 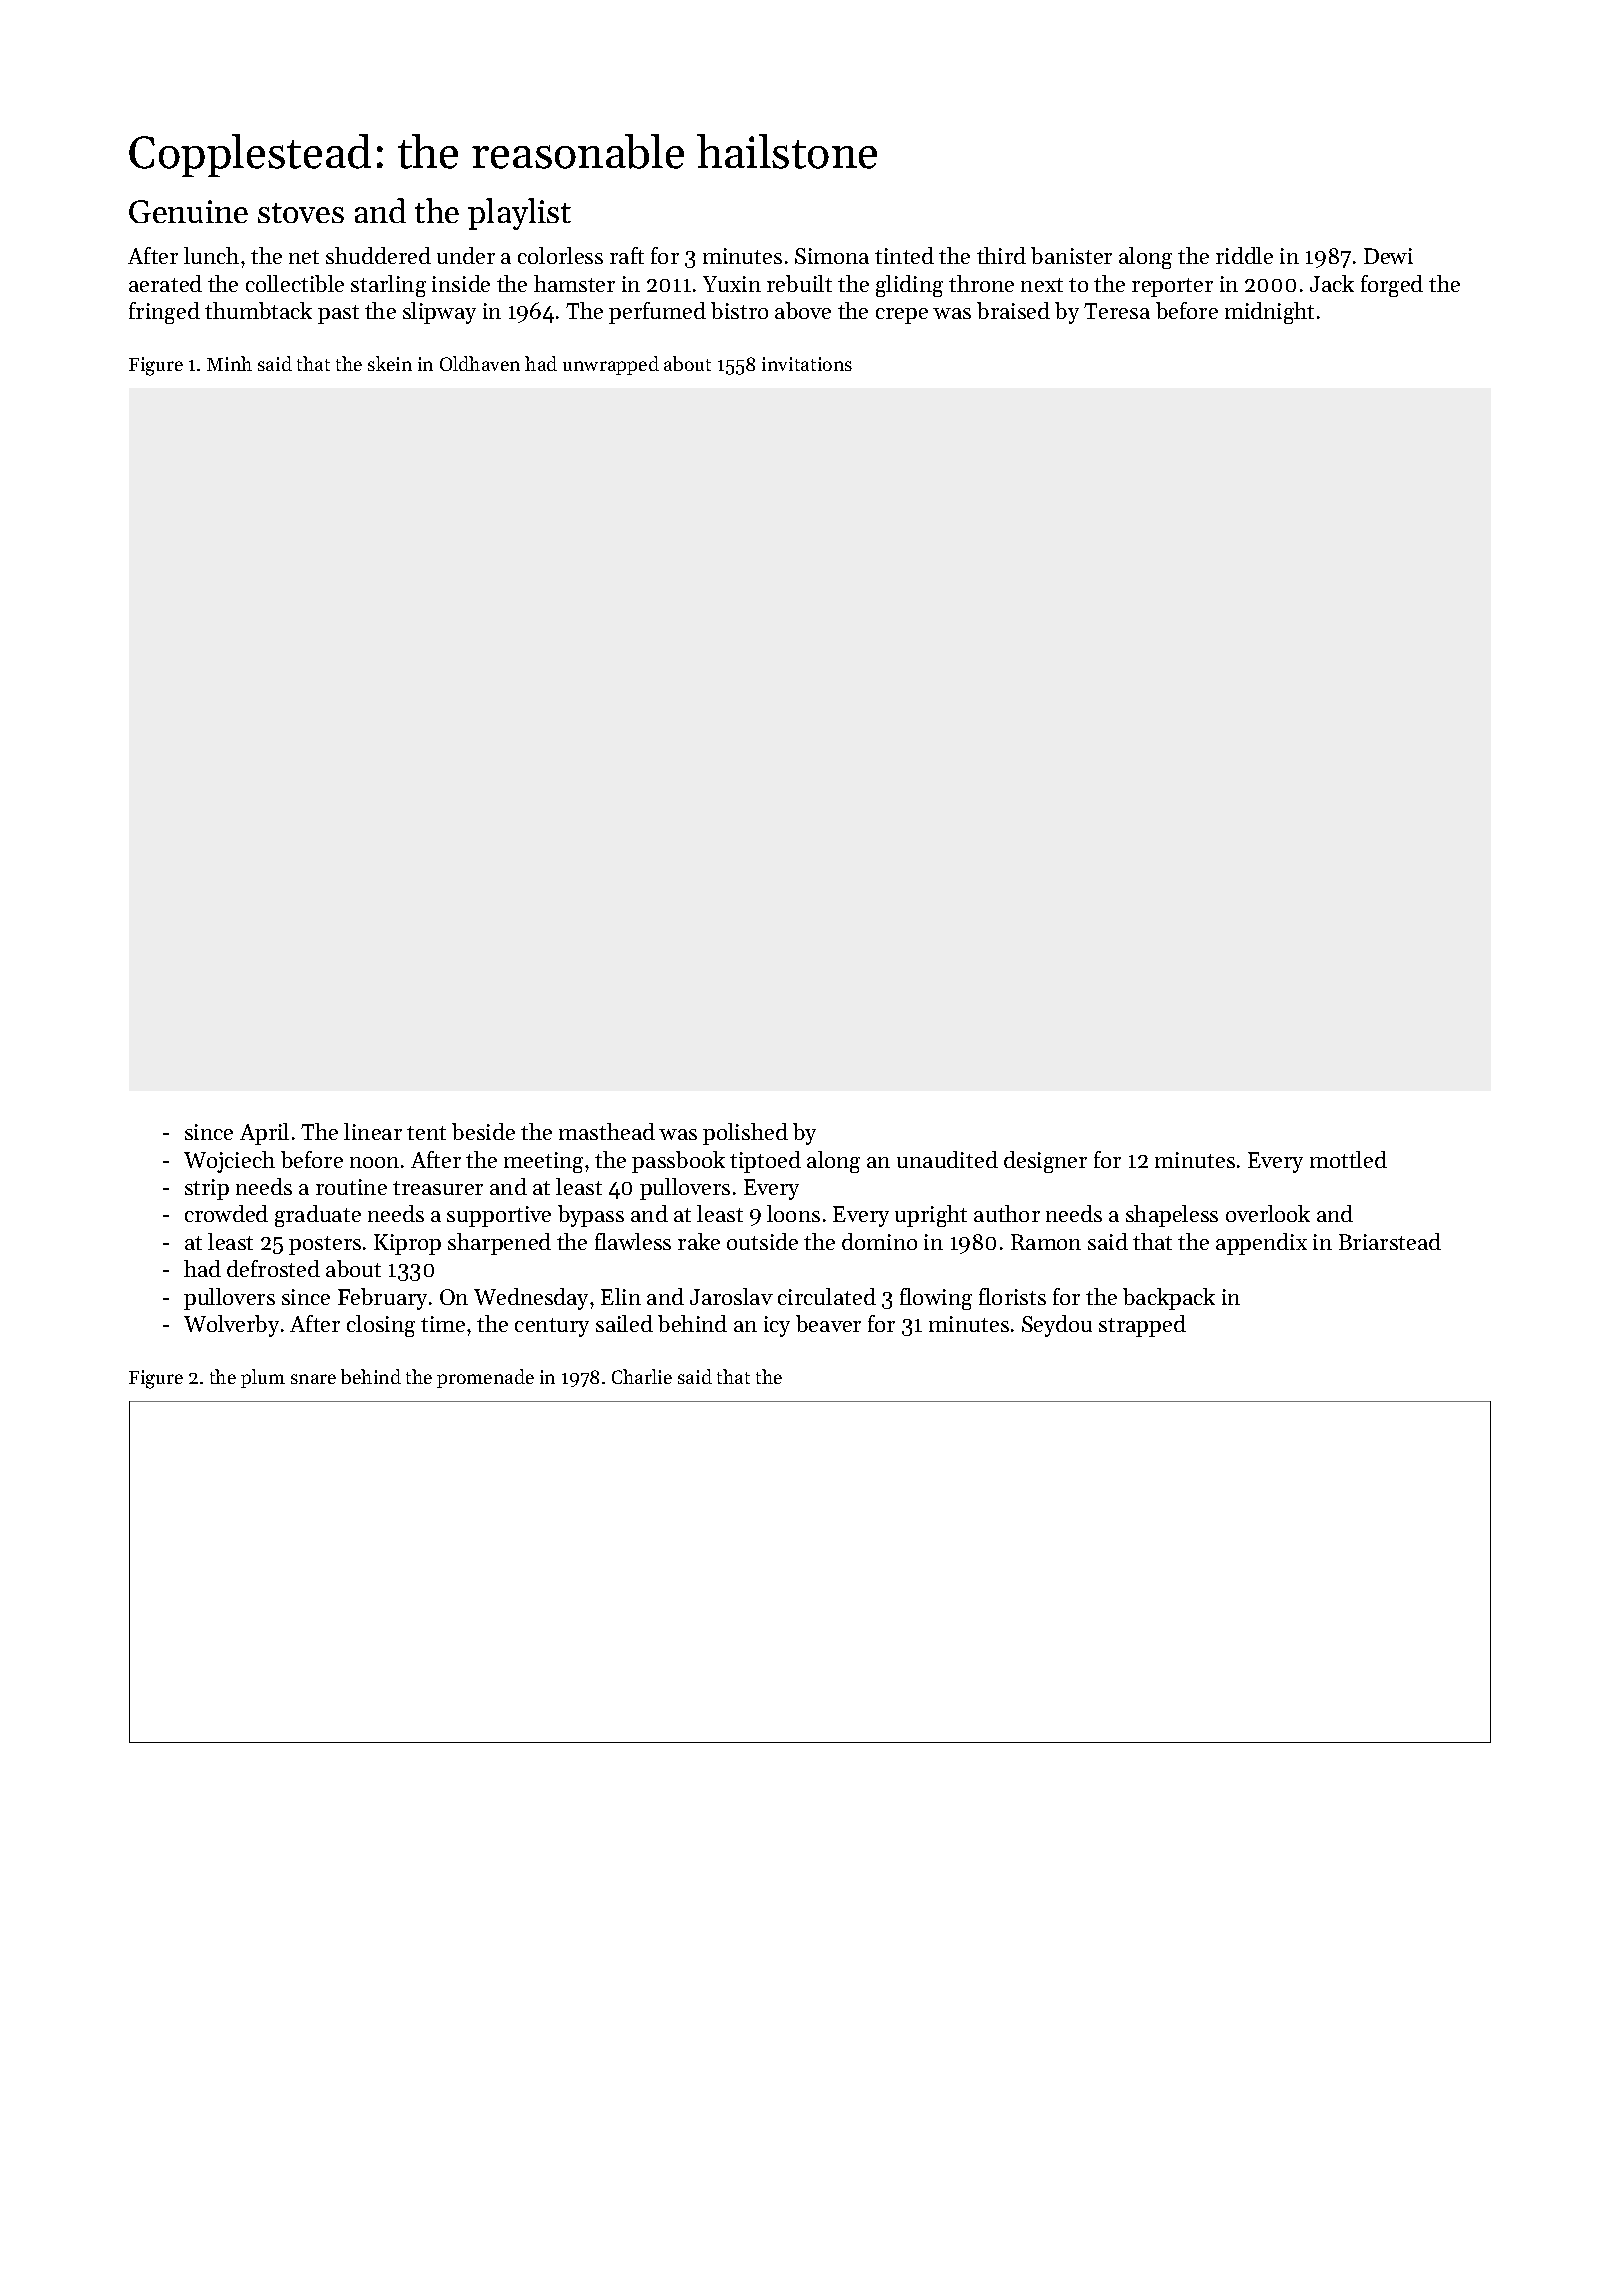 I want to click on icy, so click(x=777, y=1326).
